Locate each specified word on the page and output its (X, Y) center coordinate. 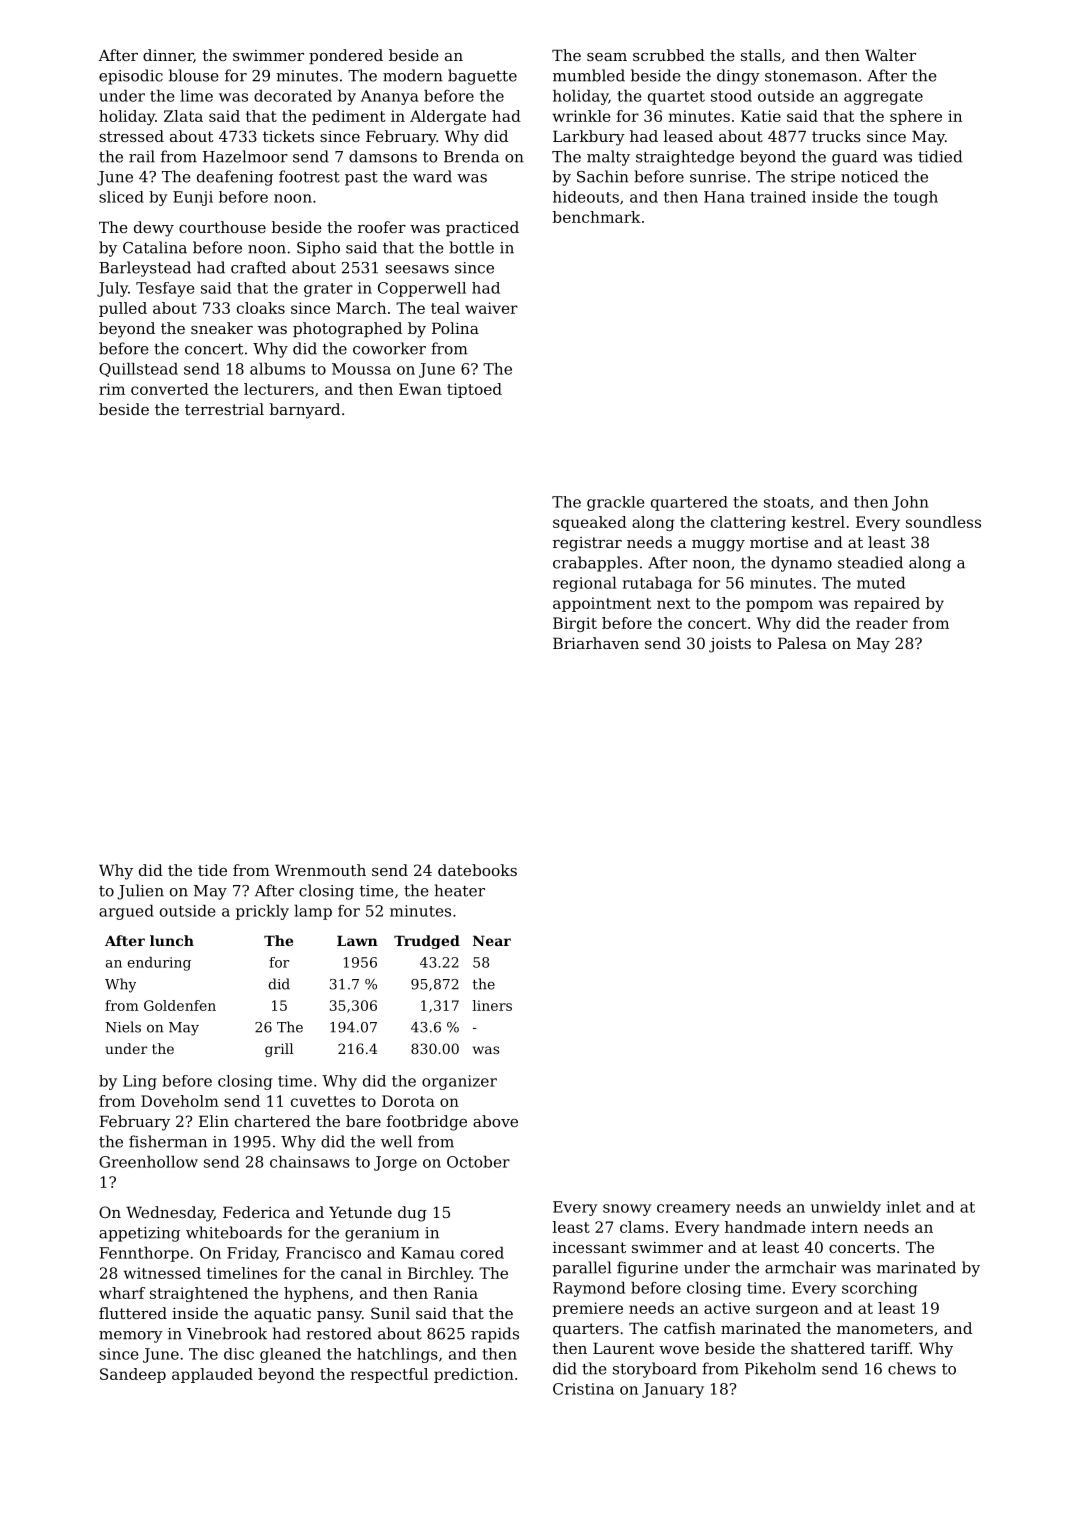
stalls (761, 55)
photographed (347, 330)
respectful (389, 1375)
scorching (879, 1289)
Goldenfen (180, 1005)
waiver (491, 308)
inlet (904, 1207)
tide (212, 870)
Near (492, 940)
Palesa (802, 643)
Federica (256, 1212)
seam (607, 57)
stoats (786, 502)
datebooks (477, 870)
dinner (168, 55)
